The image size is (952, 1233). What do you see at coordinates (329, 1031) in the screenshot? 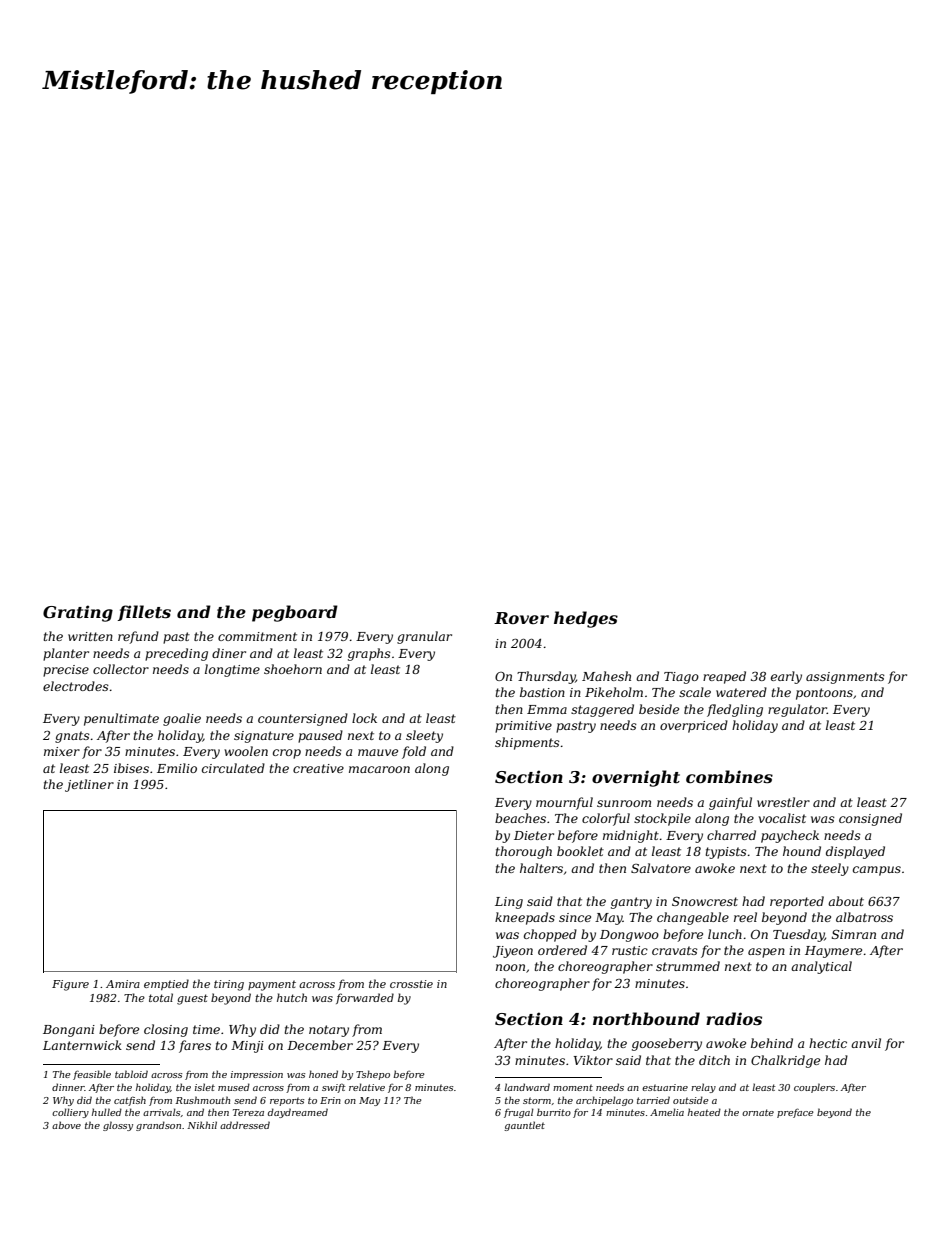
I see `notary` at bounding box center [329, 1031].
